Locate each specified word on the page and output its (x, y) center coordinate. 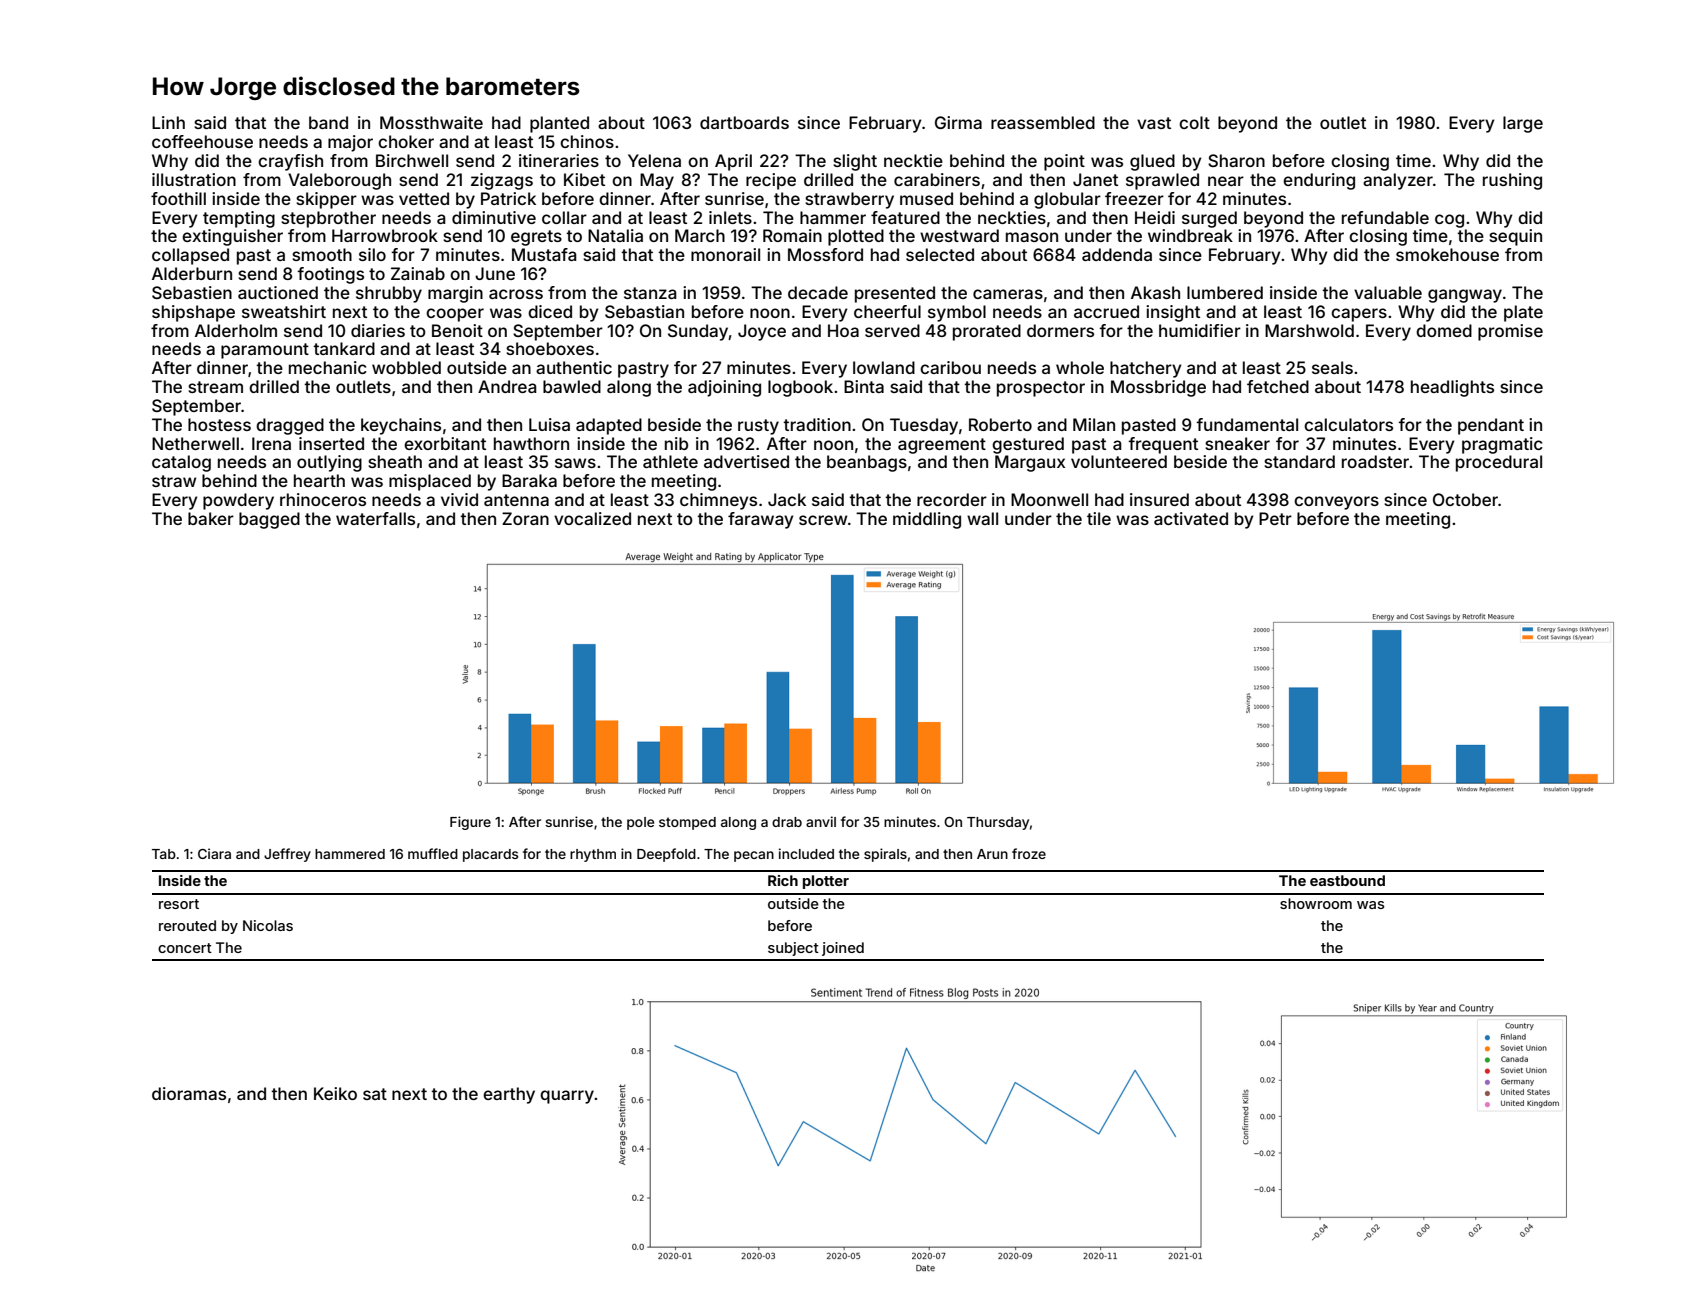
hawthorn (531, 443)
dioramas (189, 1093)
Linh (168, 122)
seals (1332, 367)
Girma (958, 122)
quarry (567, 1097)
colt (1194, 122)
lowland (884, 367)
